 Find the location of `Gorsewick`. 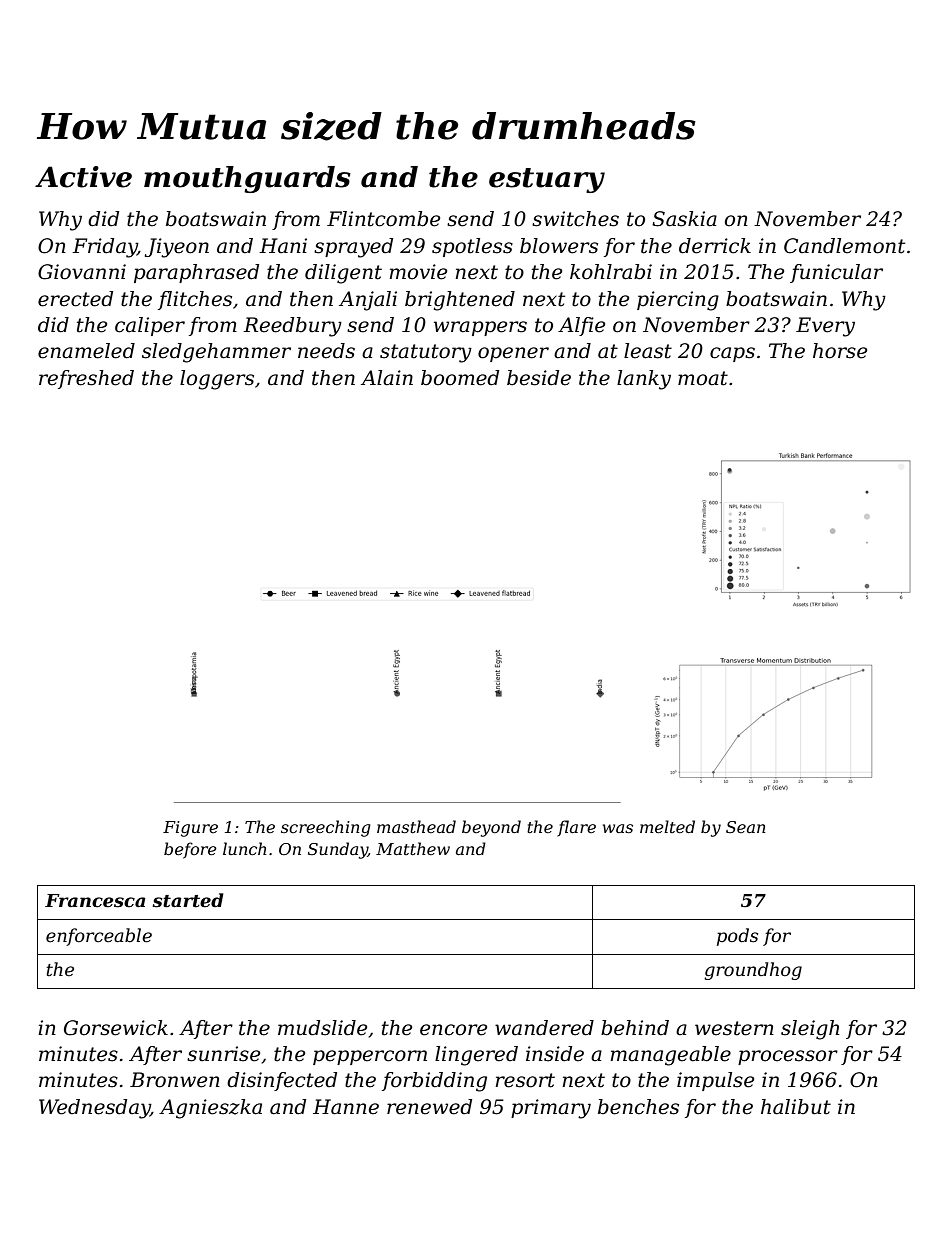

Gorsewick is located at coordinates (116, 1028).
